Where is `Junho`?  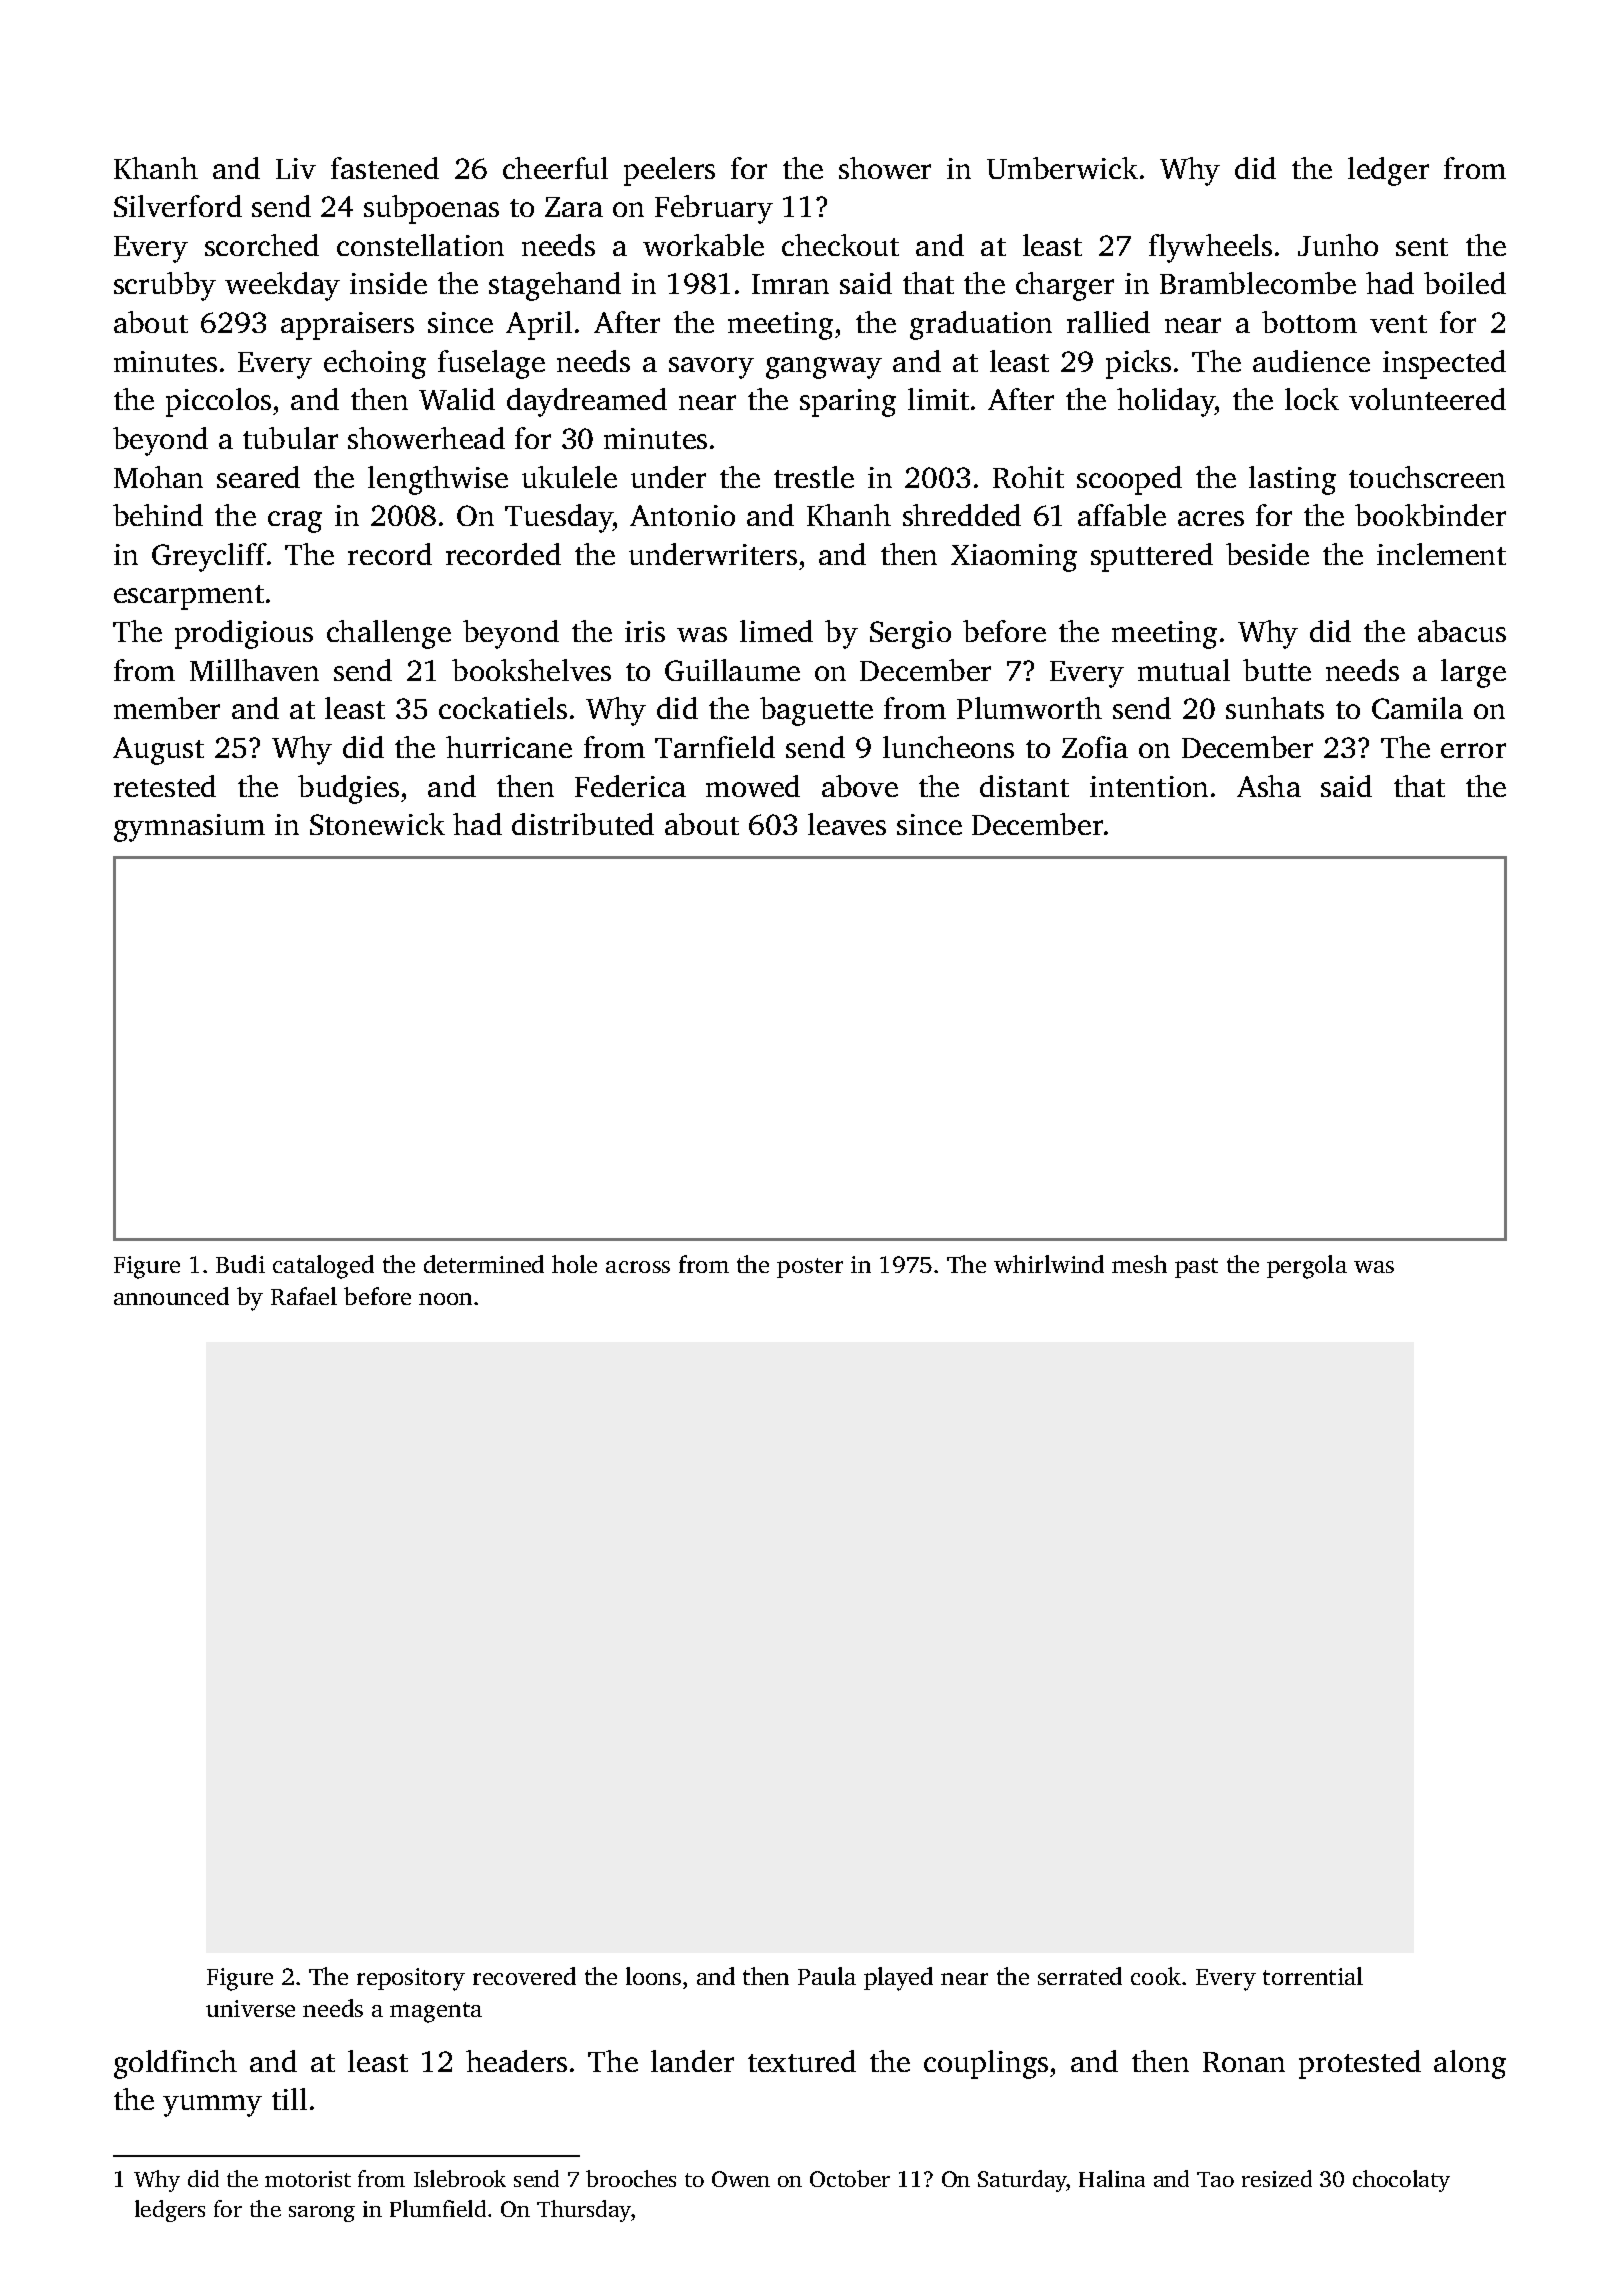 Junho is located at coordinates (1338, 245).
